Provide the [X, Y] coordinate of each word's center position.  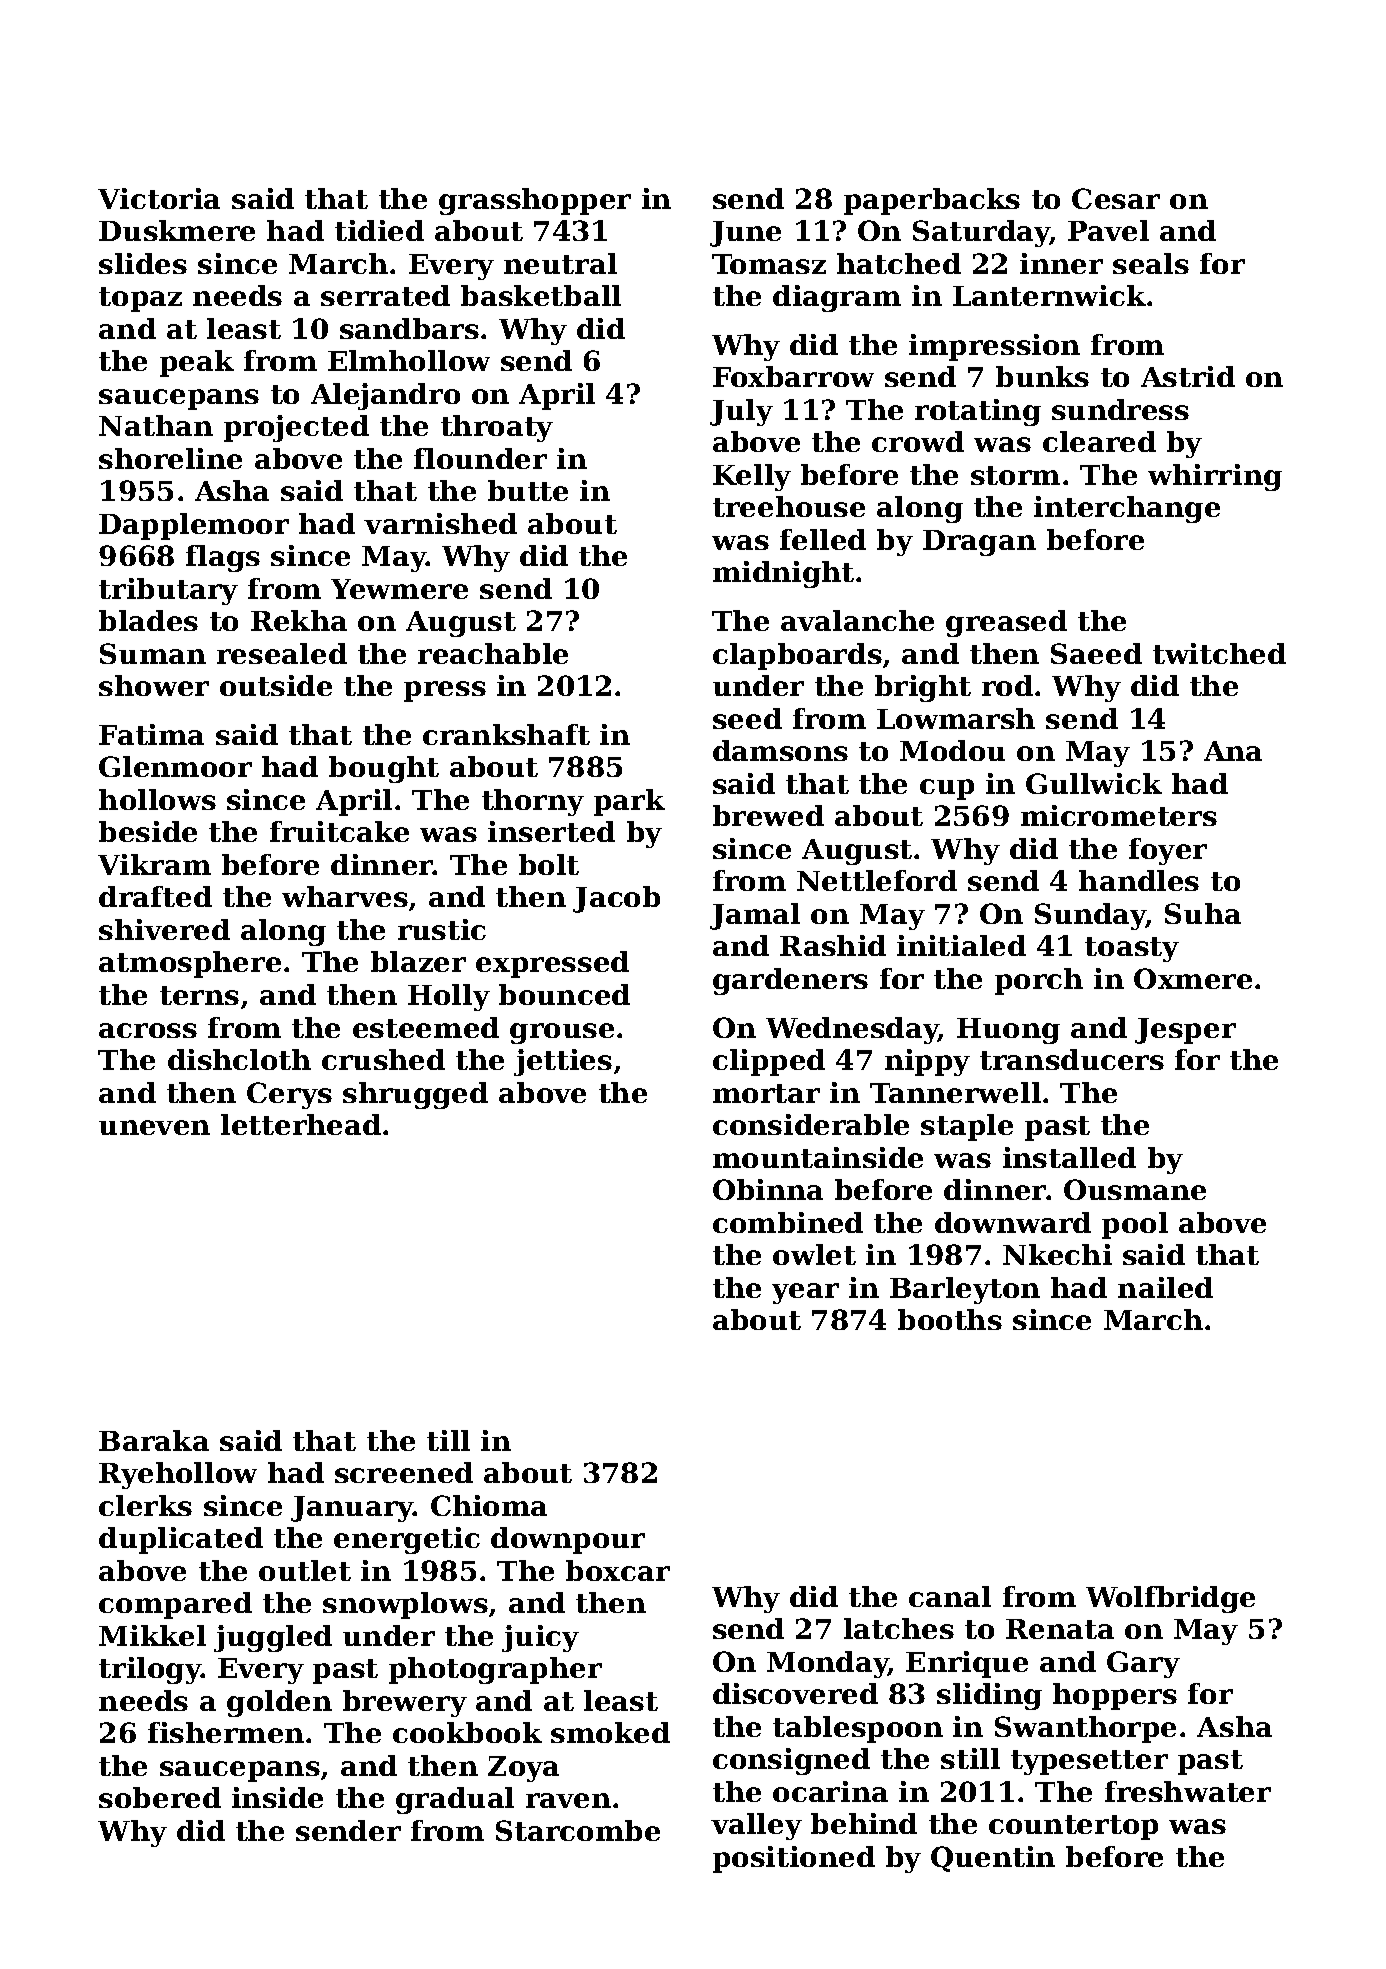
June [745, 234]
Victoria [159, 198]
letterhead [301, 1124]
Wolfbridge [1170, 1599]
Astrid [1188, 376]
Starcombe [578, 1830]
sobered [160, 1797]
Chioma [489, 1505]
